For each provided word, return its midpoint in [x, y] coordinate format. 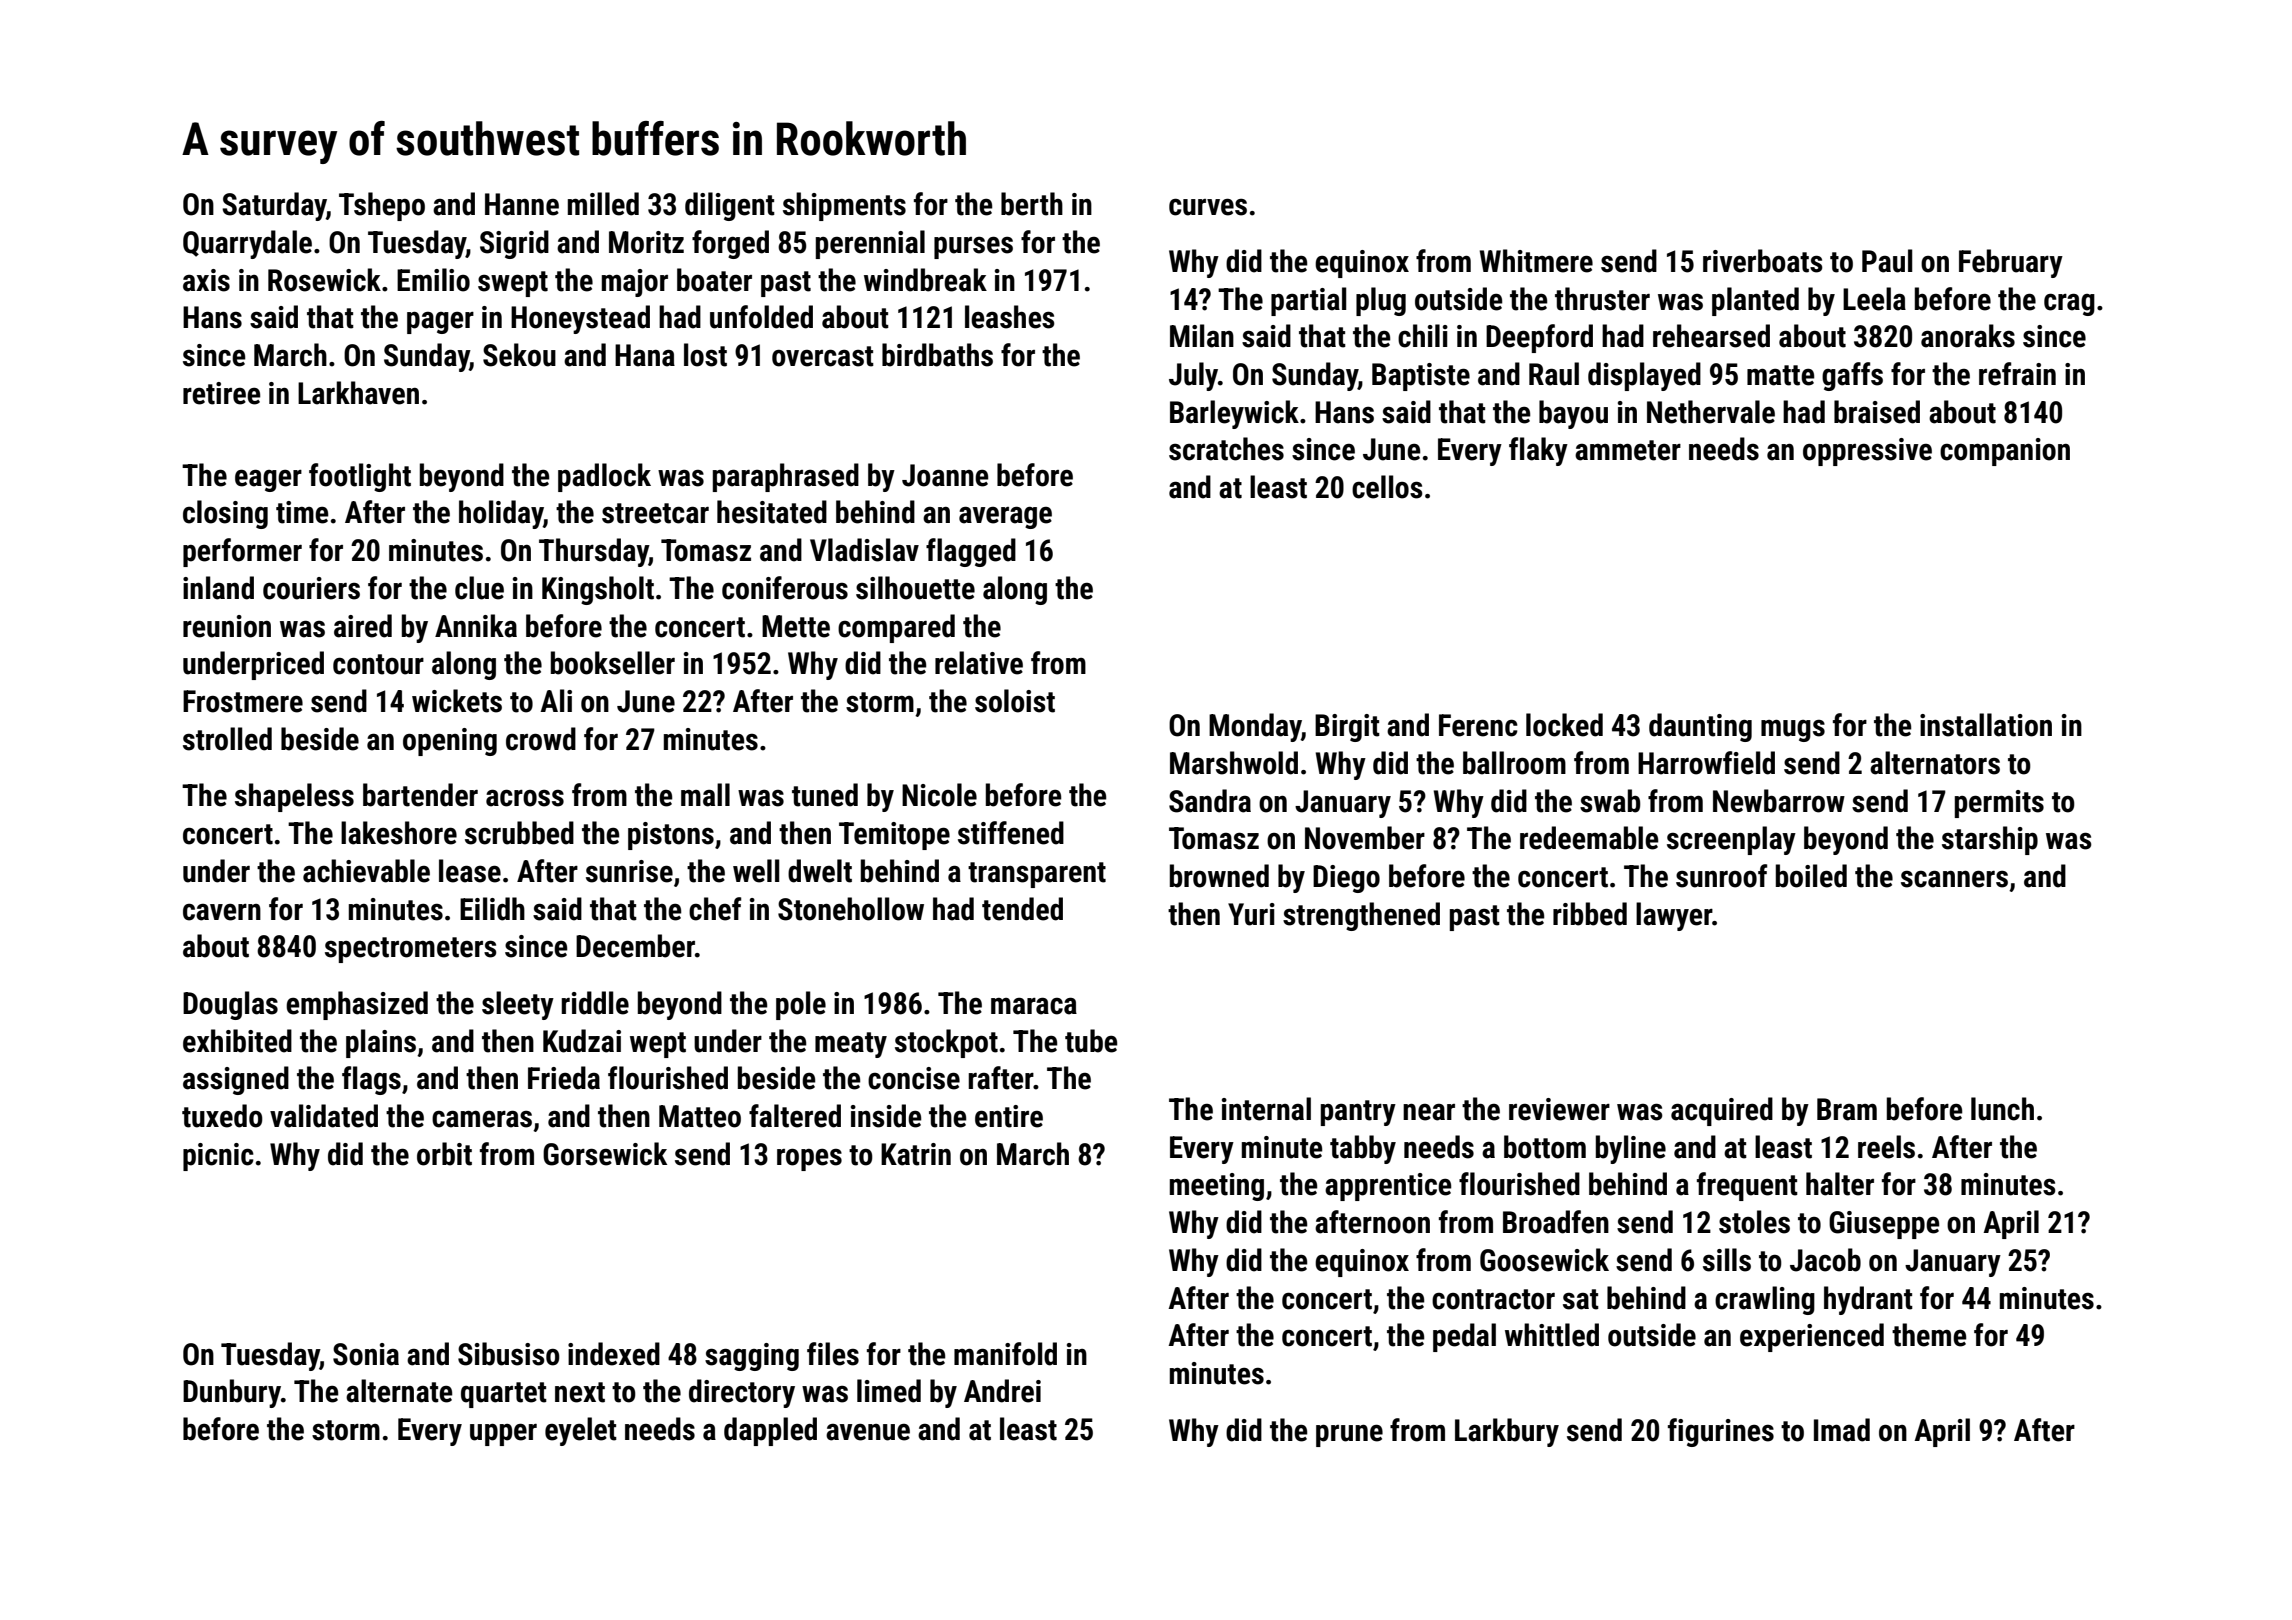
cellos [1387, 487]
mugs [1793, 731]
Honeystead [580, 319]
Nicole [939, 795]
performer [242, 552]
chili [1423, 336]
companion [2005, 452]
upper [503, 1434]
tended [1022, 909]
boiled [1811, 876]
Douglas [230, 1005]
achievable [366, 871]
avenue [868, 1432]
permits [1999, 804]
